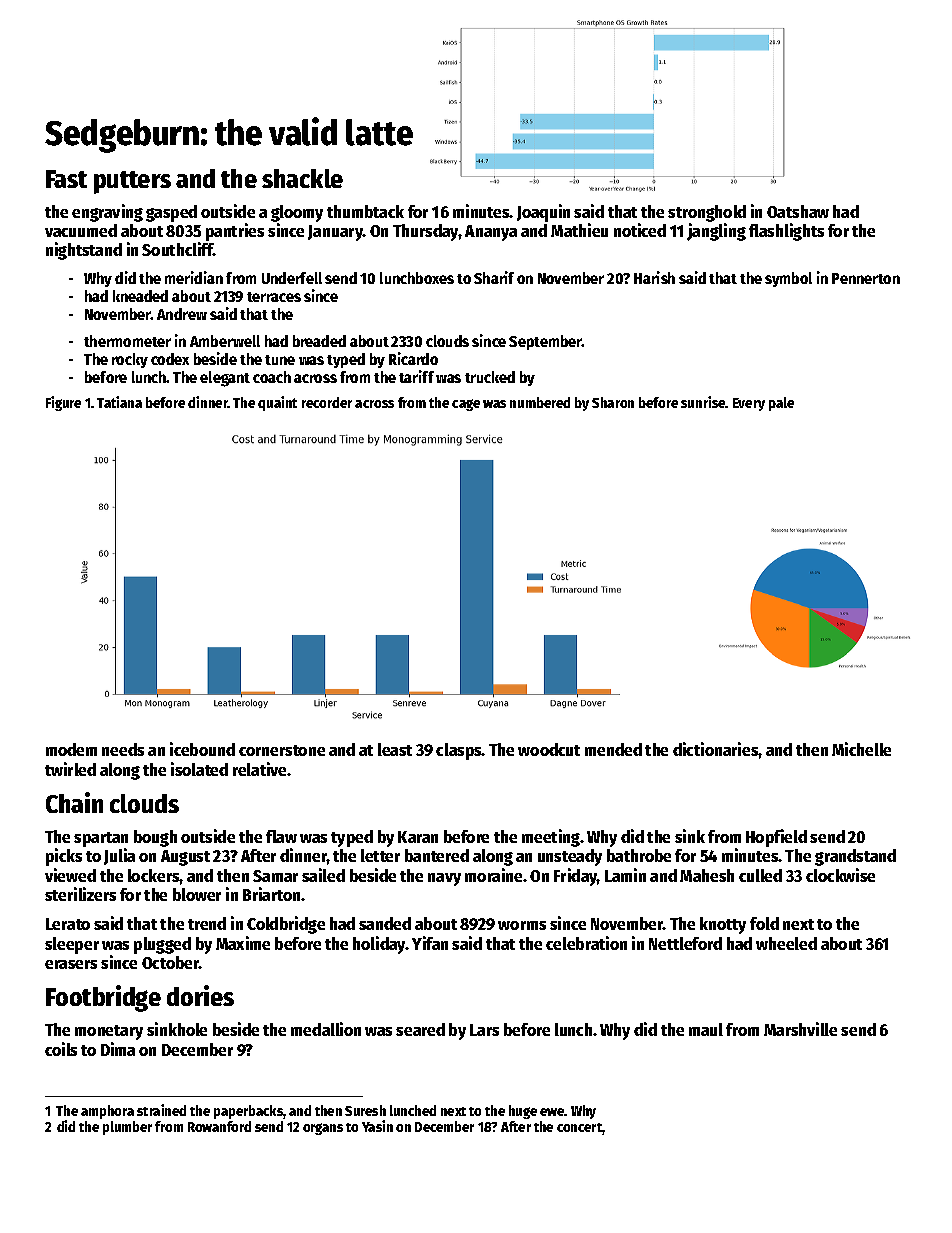 Image resolution: width=952 pixels, height=1233 pixels. What do you see at coordinates (277, 403) in the page?
I see `quaint` at bounding box center [277, 403].
